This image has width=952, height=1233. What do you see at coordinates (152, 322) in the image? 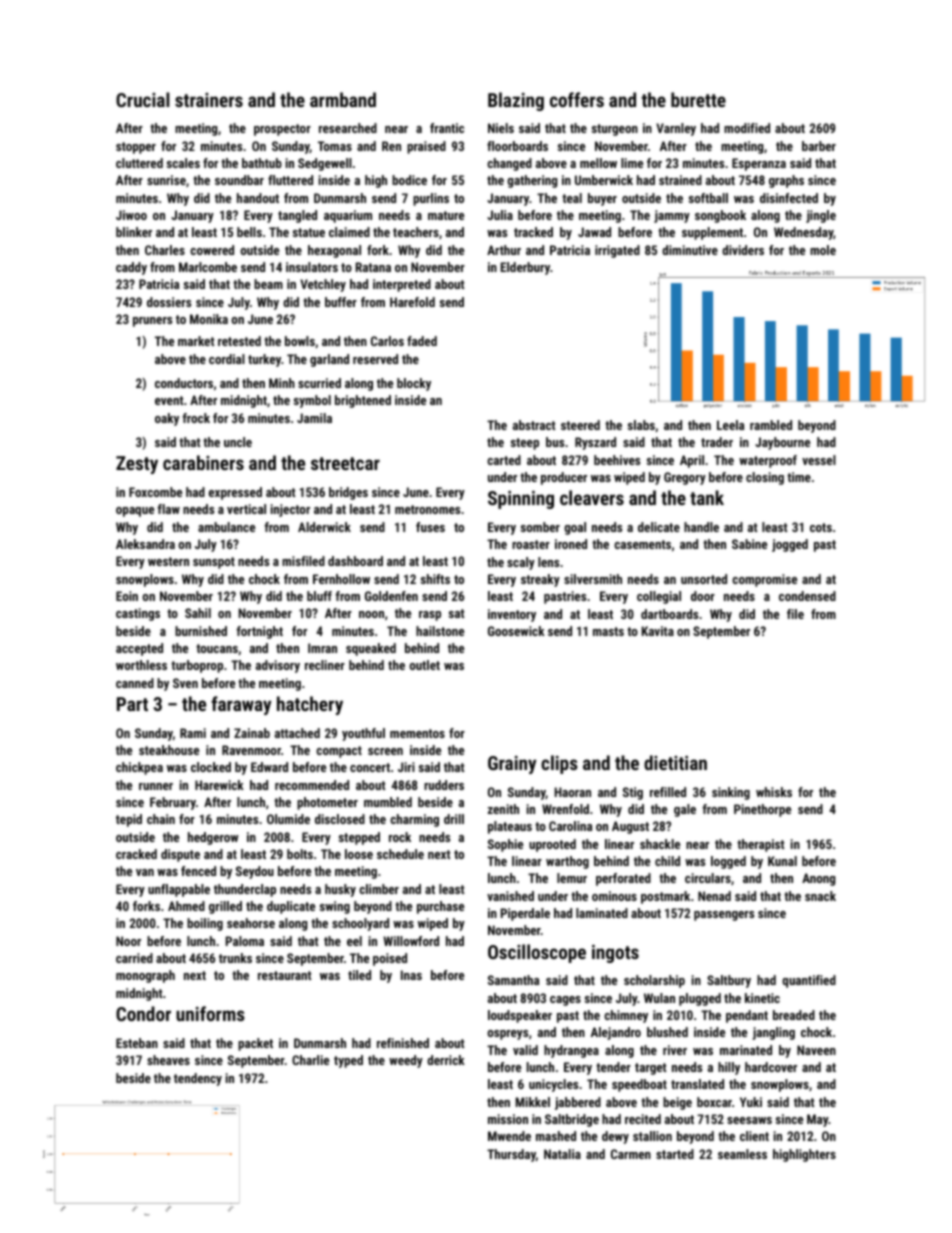
I see `pruners` at bounding box center [152, 322].
